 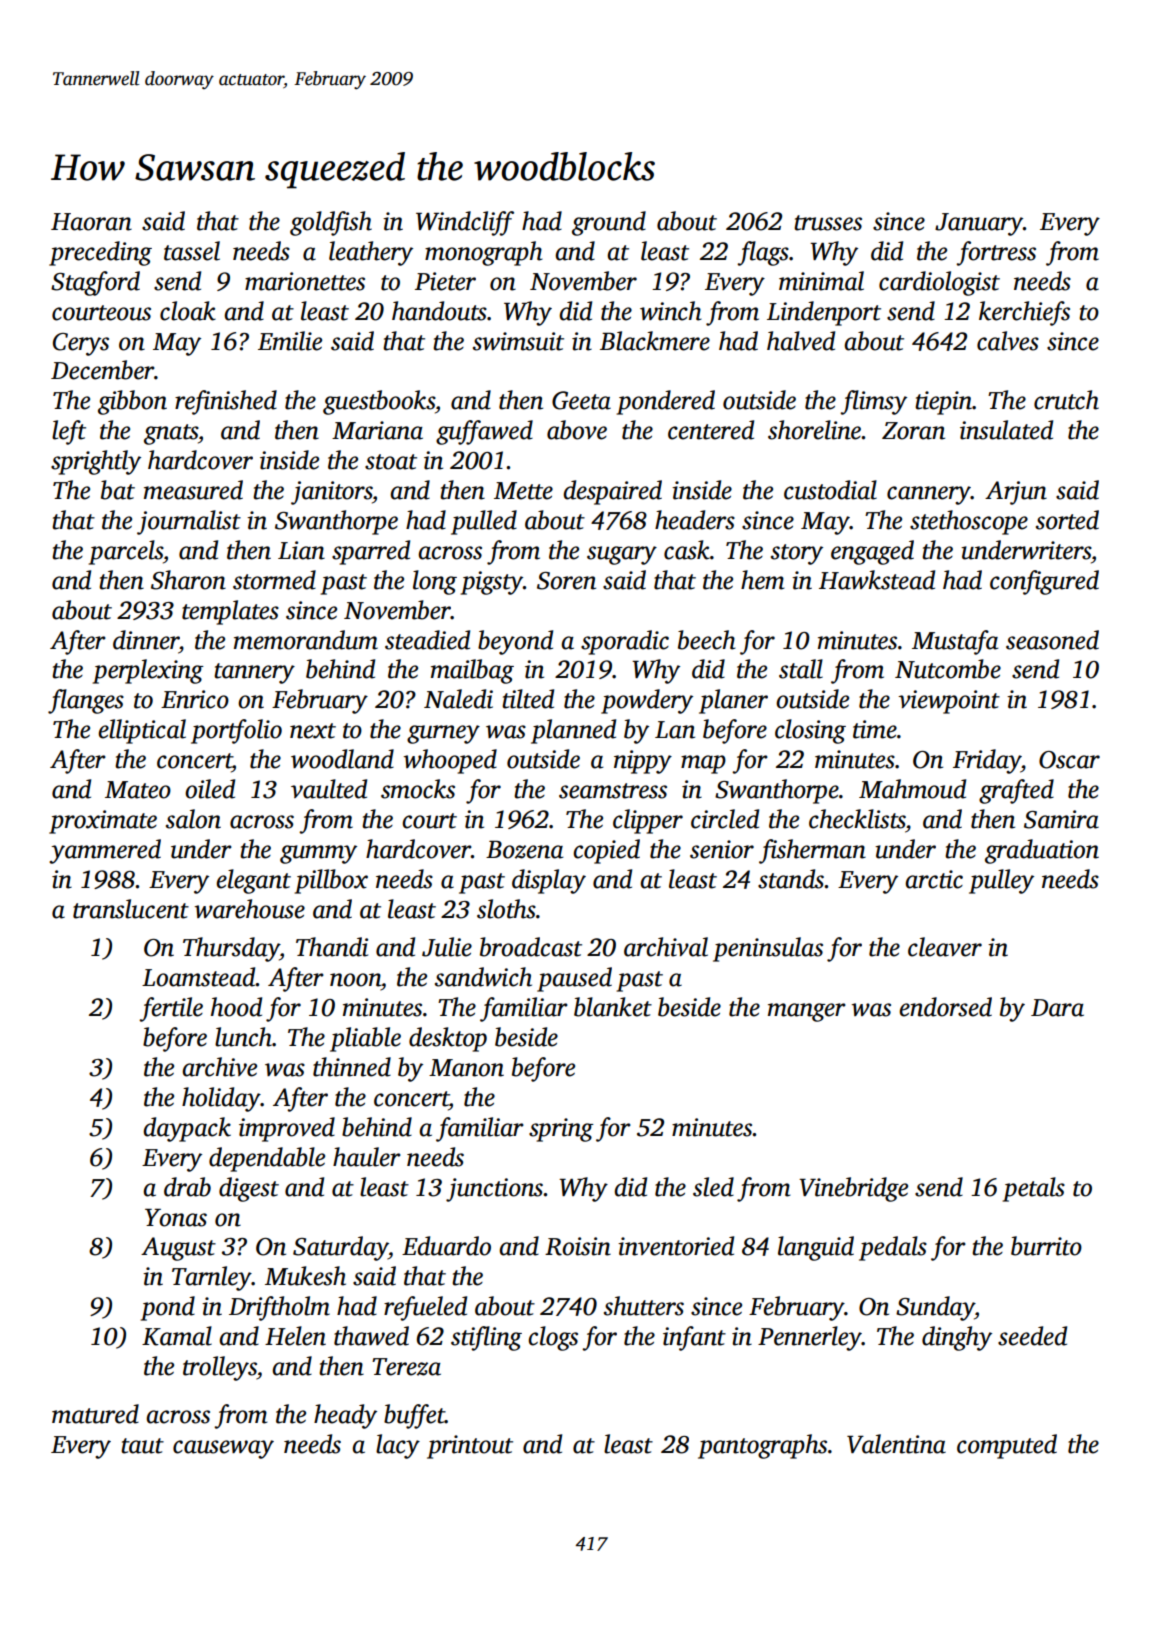 I want to click on Blackmere, so click(x=655, y=341).
